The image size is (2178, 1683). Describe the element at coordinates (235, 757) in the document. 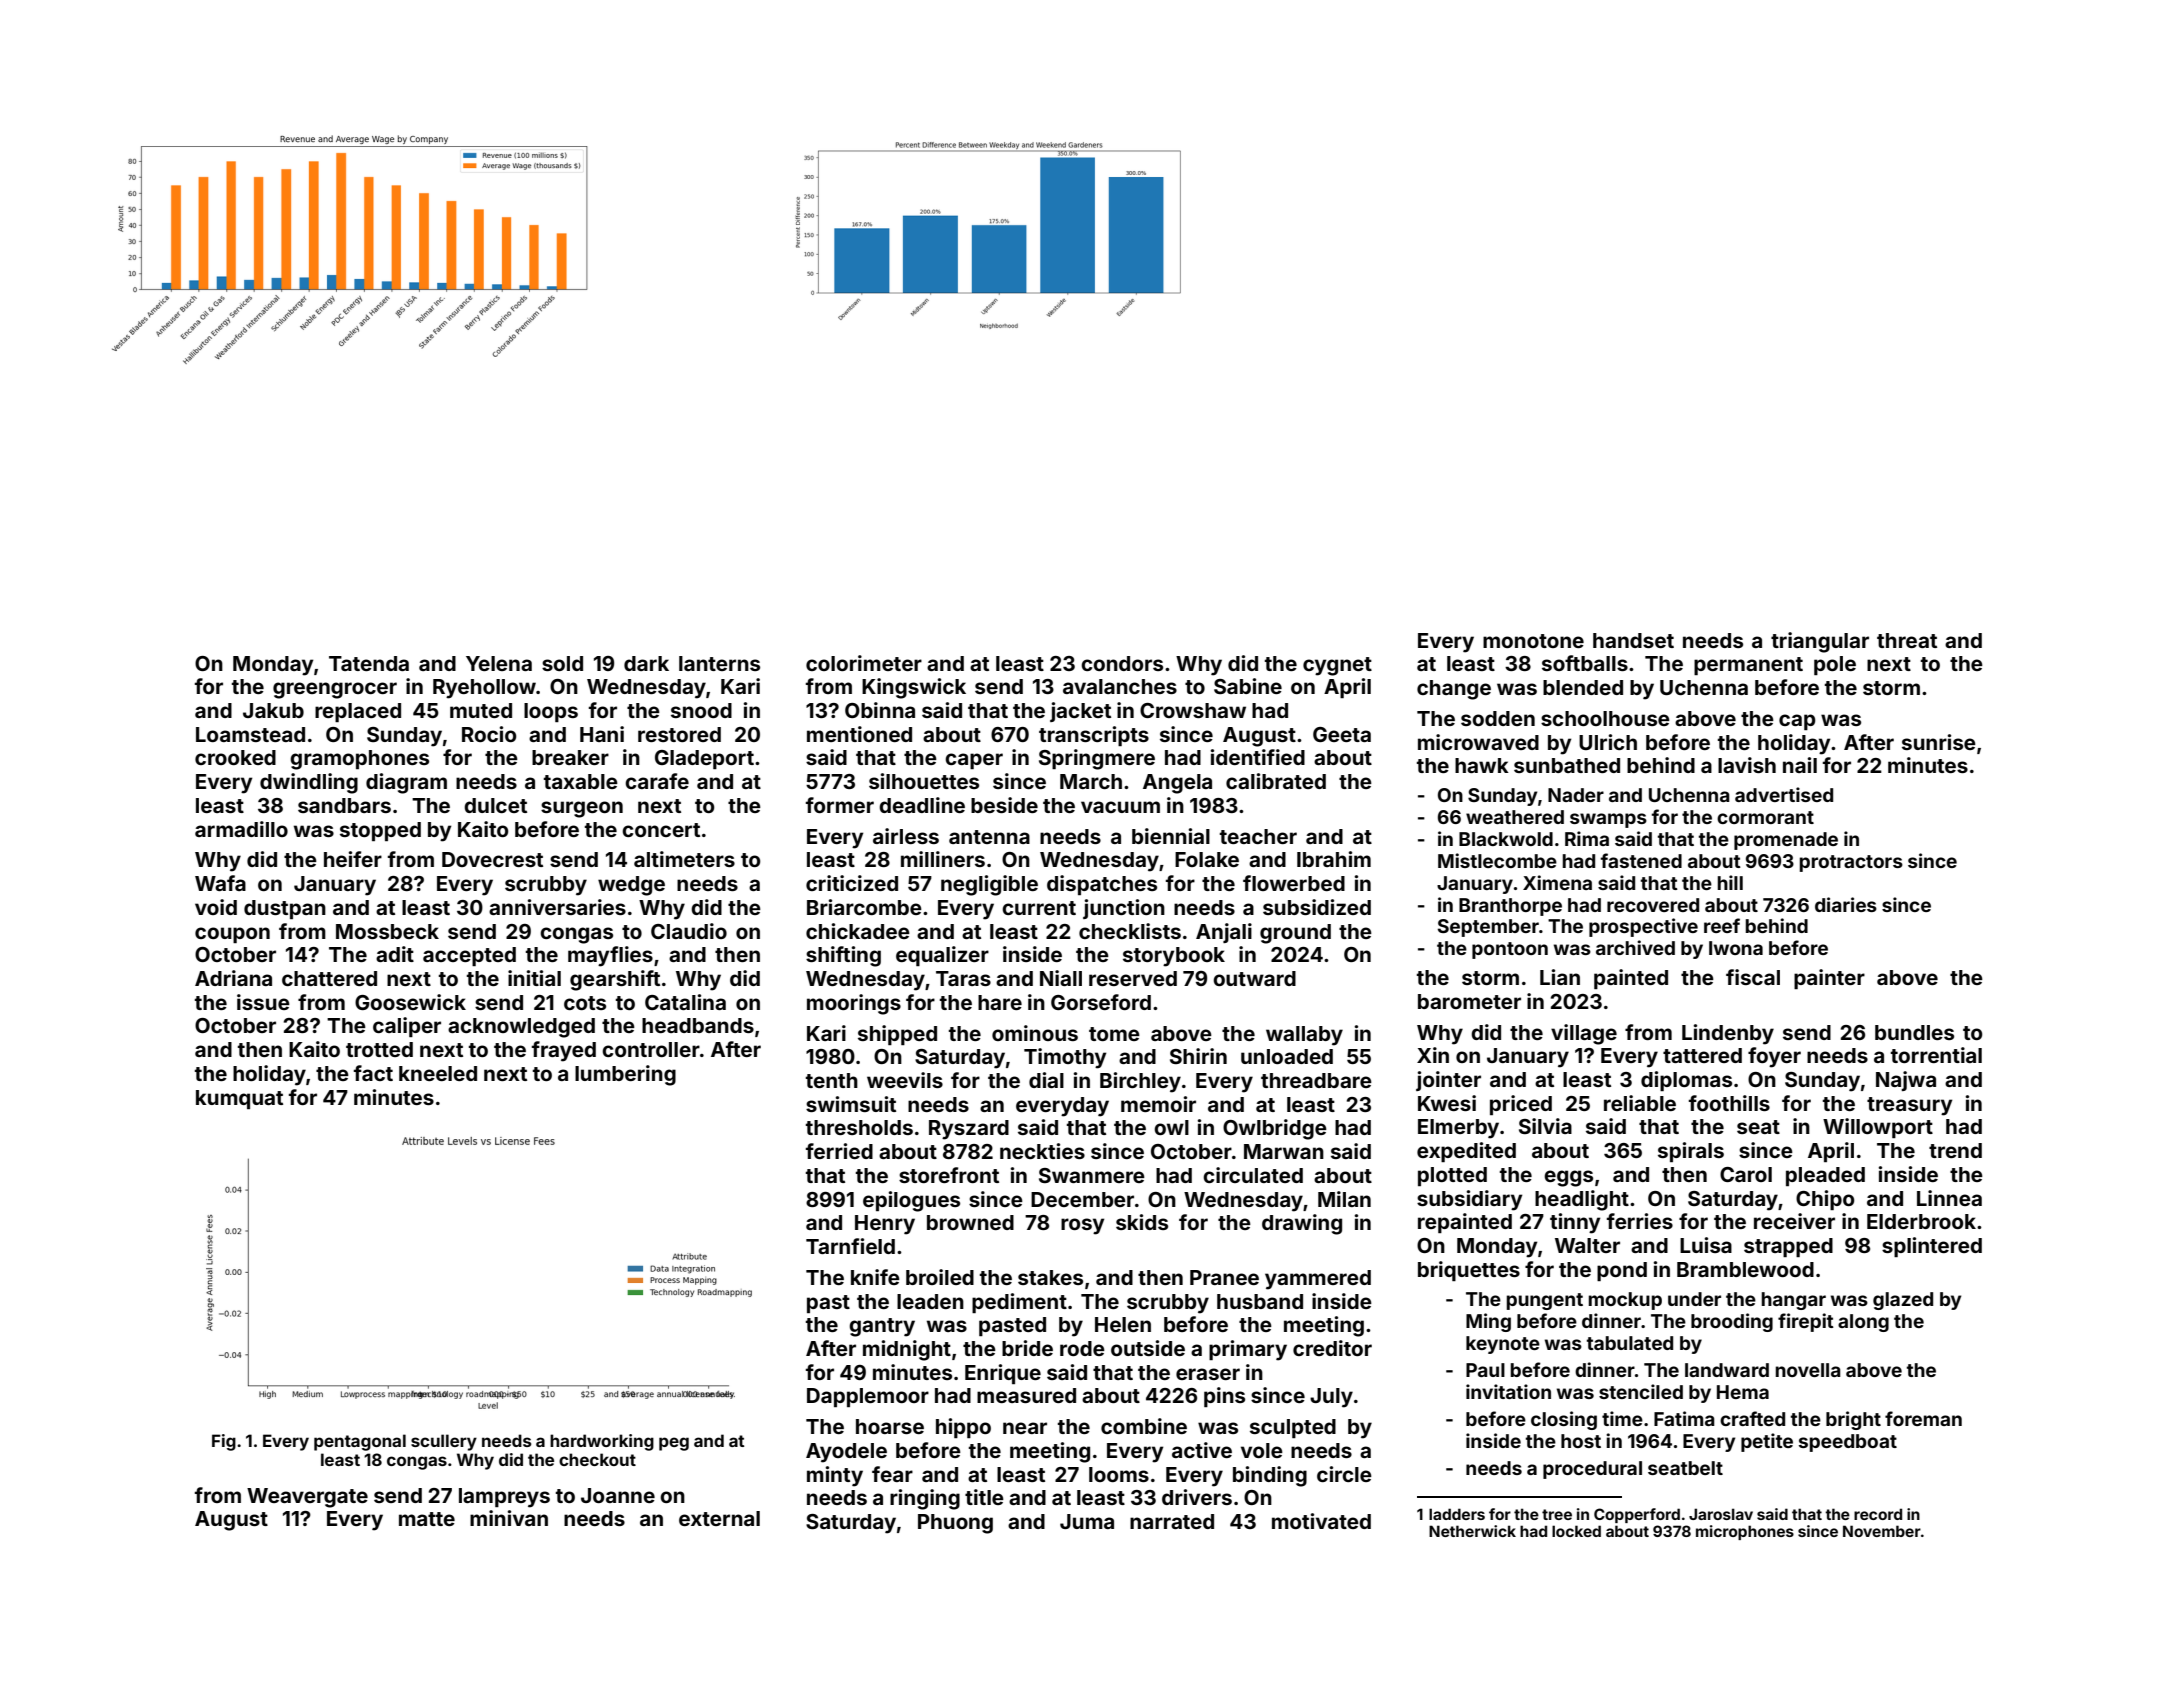

I see `crooked` at that location.
